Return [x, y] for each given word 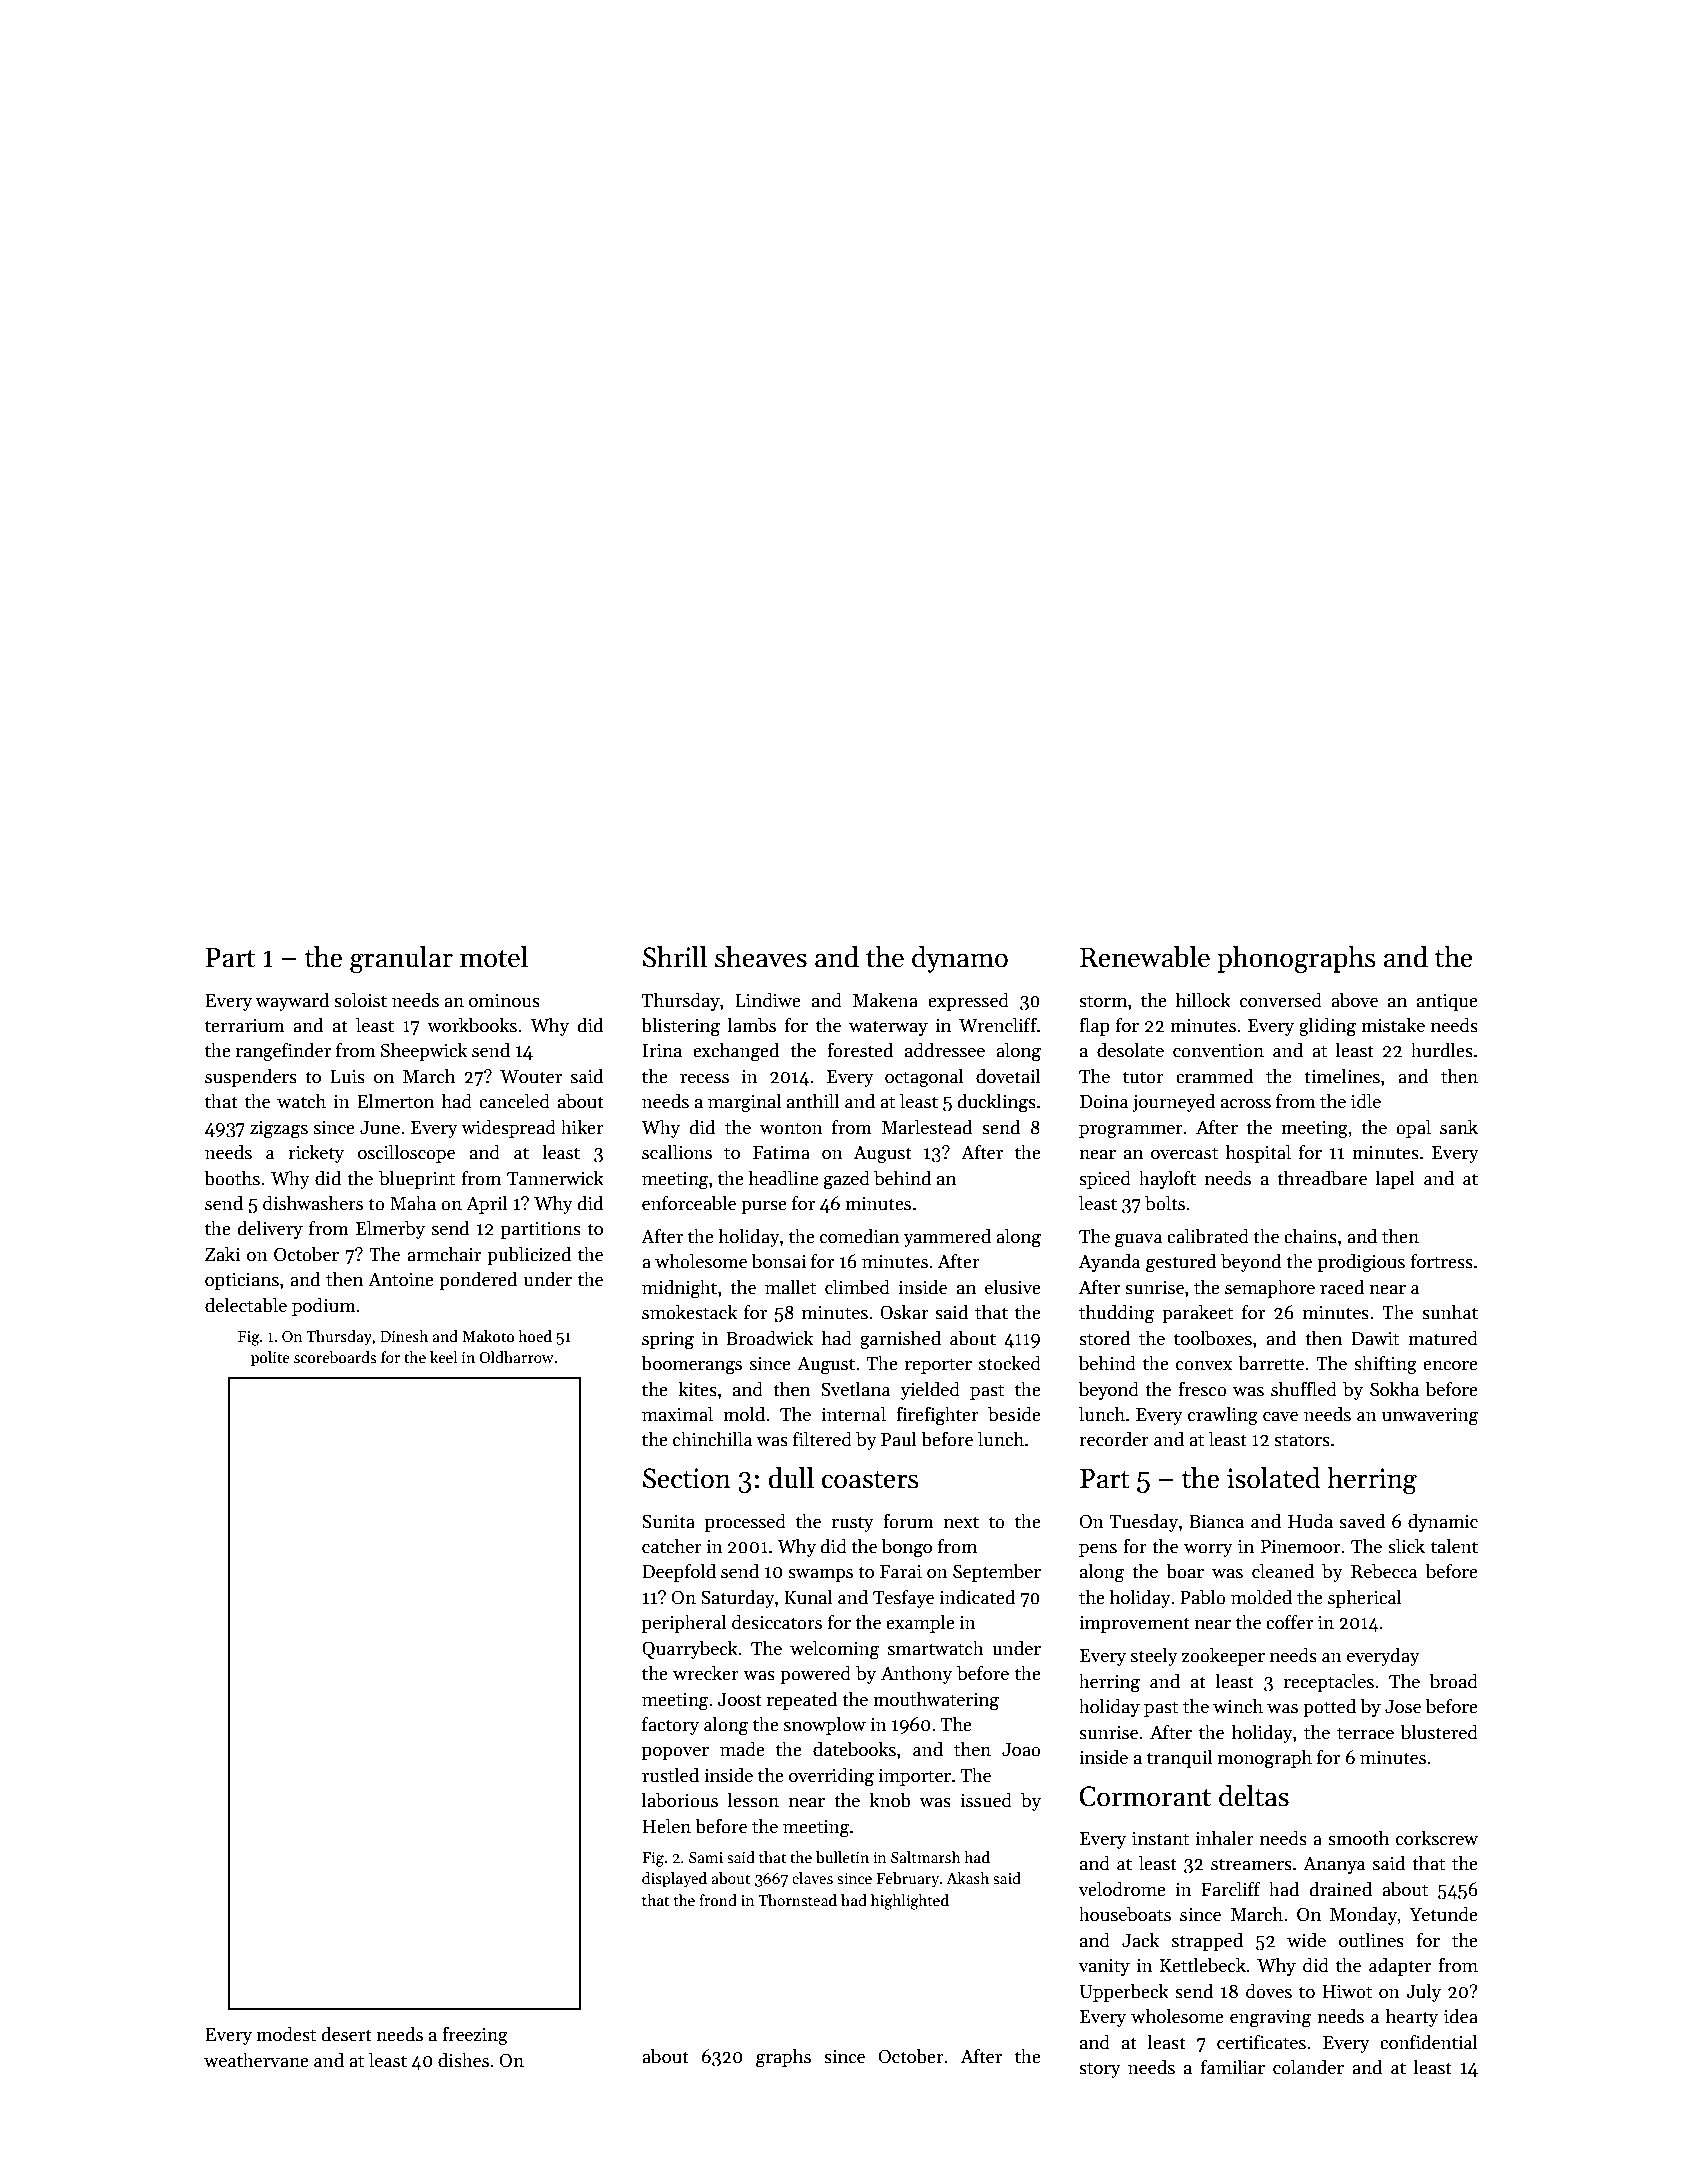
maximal [677, 1414]
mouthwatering [936, 1701]
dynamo [960, 959]
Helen [666, 1826]
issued [986, 1800]
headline [783, 1178]
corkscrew [1437, 1838]
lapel [1395, 1179]
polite [270, 1358]
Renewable [1145, 957]
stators [1302, 1440]
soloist [360, 1000]
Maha [413, 1203]
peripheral [684, 1623]
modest [286, 2034]
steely [1154, 1656]
